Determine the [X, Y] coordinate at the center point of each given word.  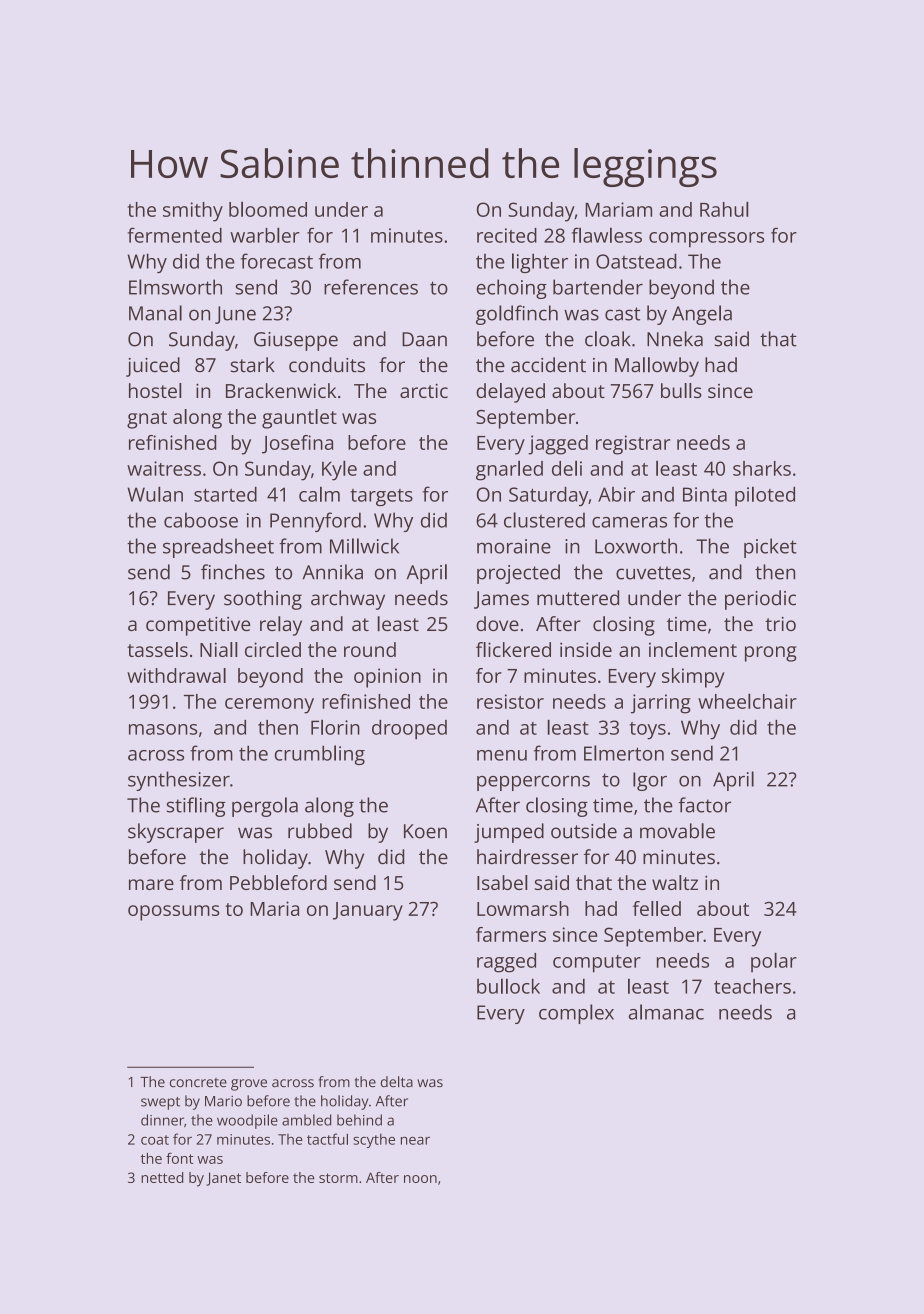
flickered [513, 649]
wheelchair [747, 701]
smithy [193, 212]
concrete [198, 1083]
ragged [506, 963]
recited [507, 235]
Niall [218, 649]
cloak [608, 339]
